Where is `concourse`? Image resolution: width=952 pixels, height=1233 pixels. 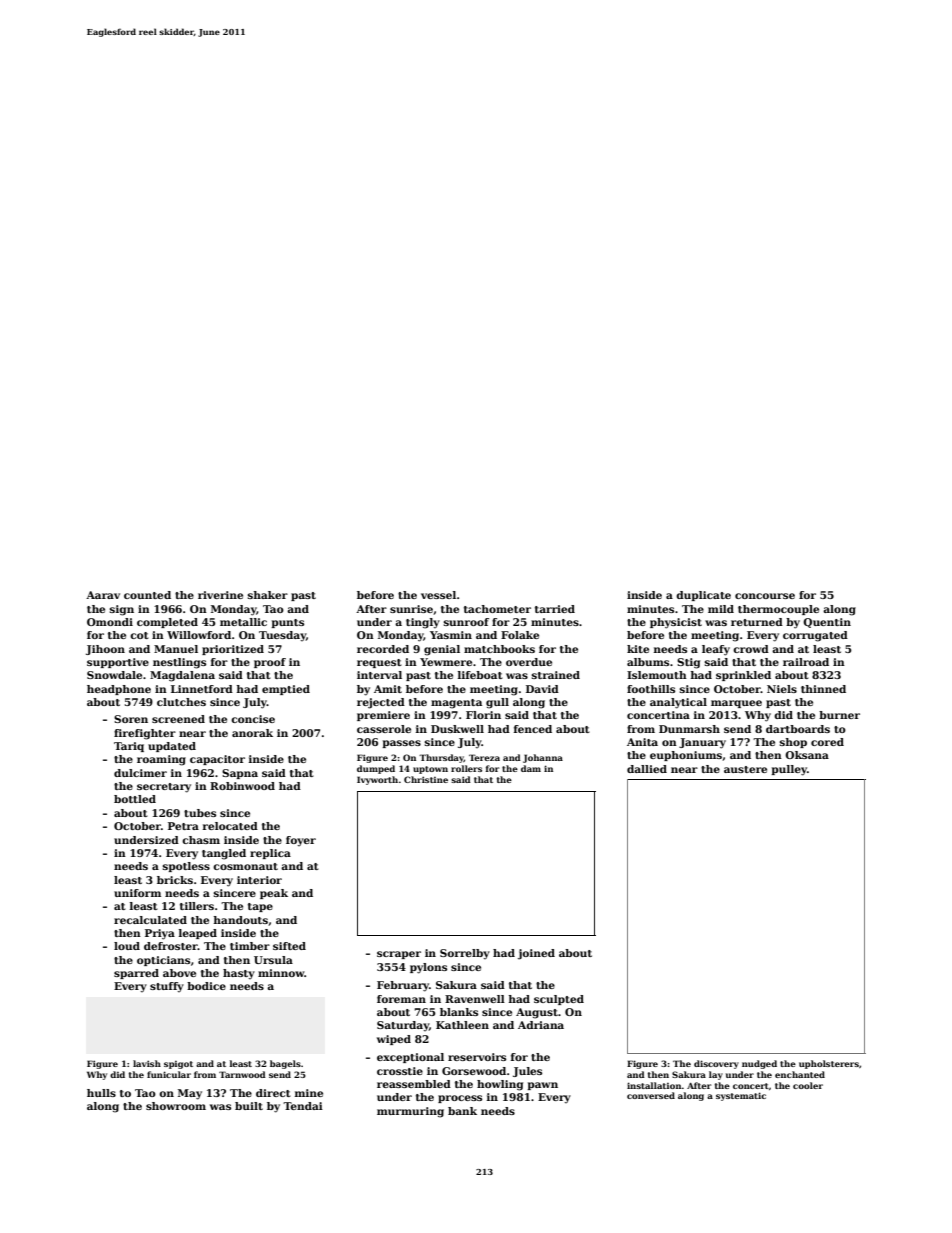 concourse is located at coordinates (765, 596).
